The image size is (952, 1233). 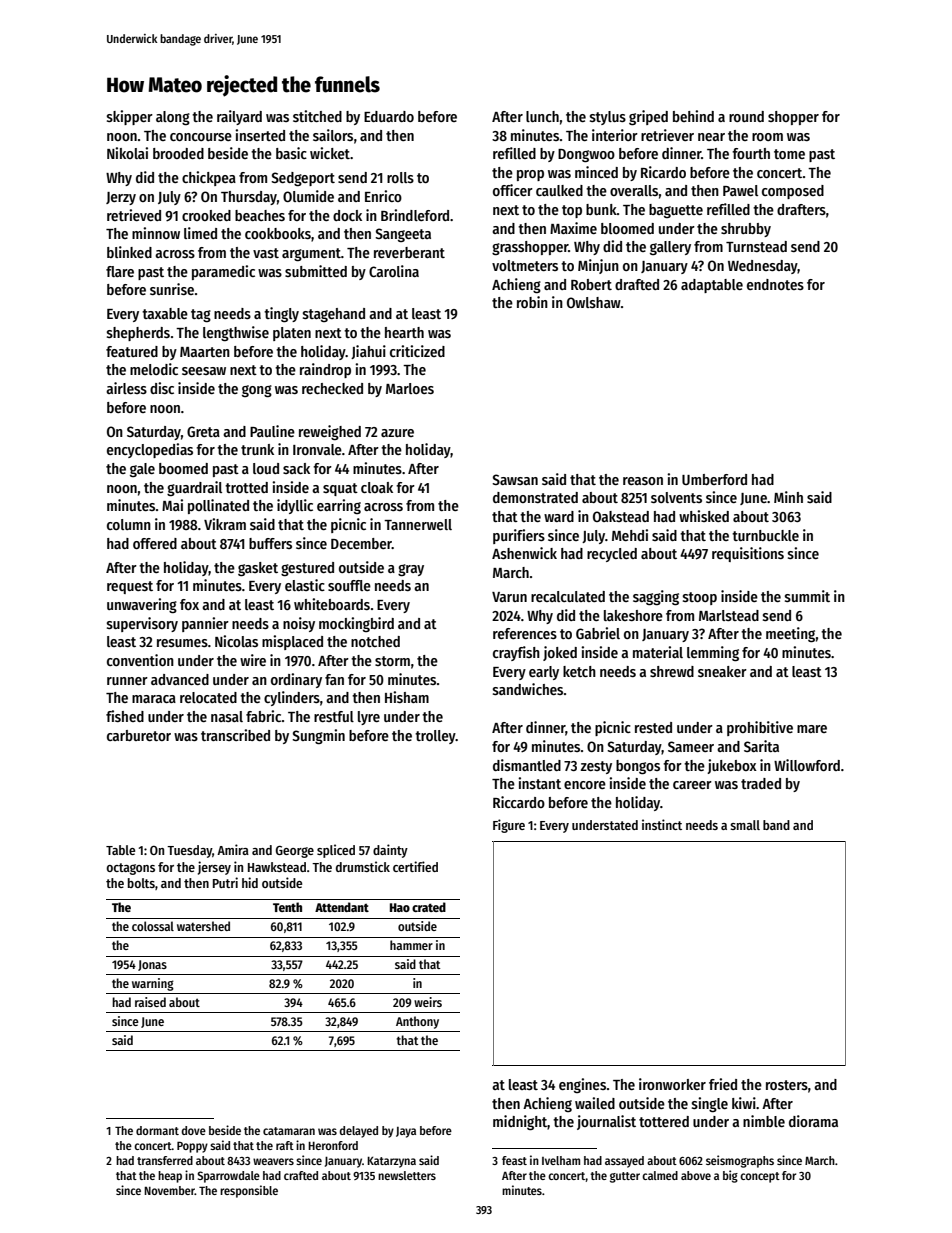 I want to click on notched, so click(x=375, y=641).
